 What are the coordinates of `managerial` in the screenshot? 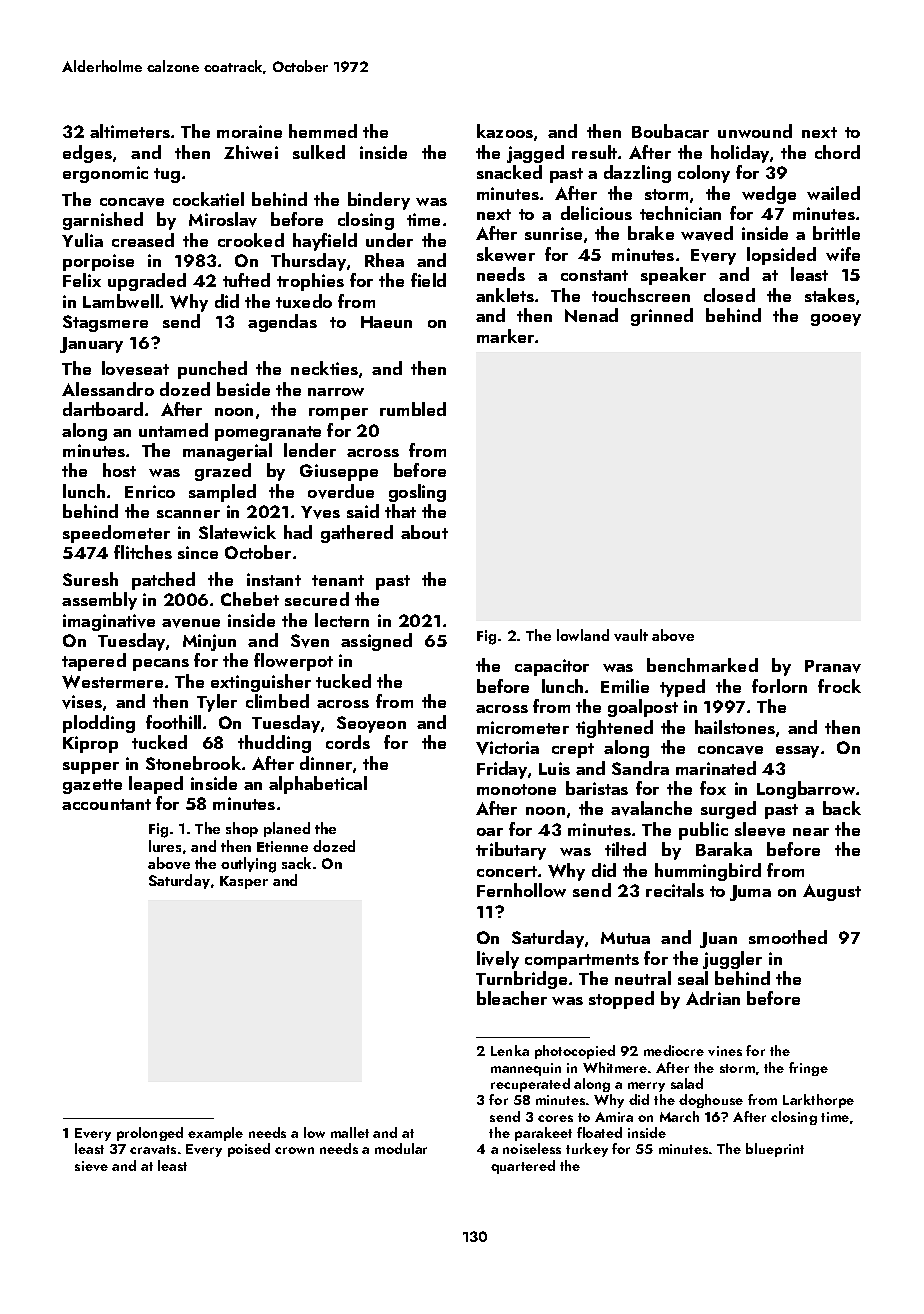 It's located at (227, 452).
